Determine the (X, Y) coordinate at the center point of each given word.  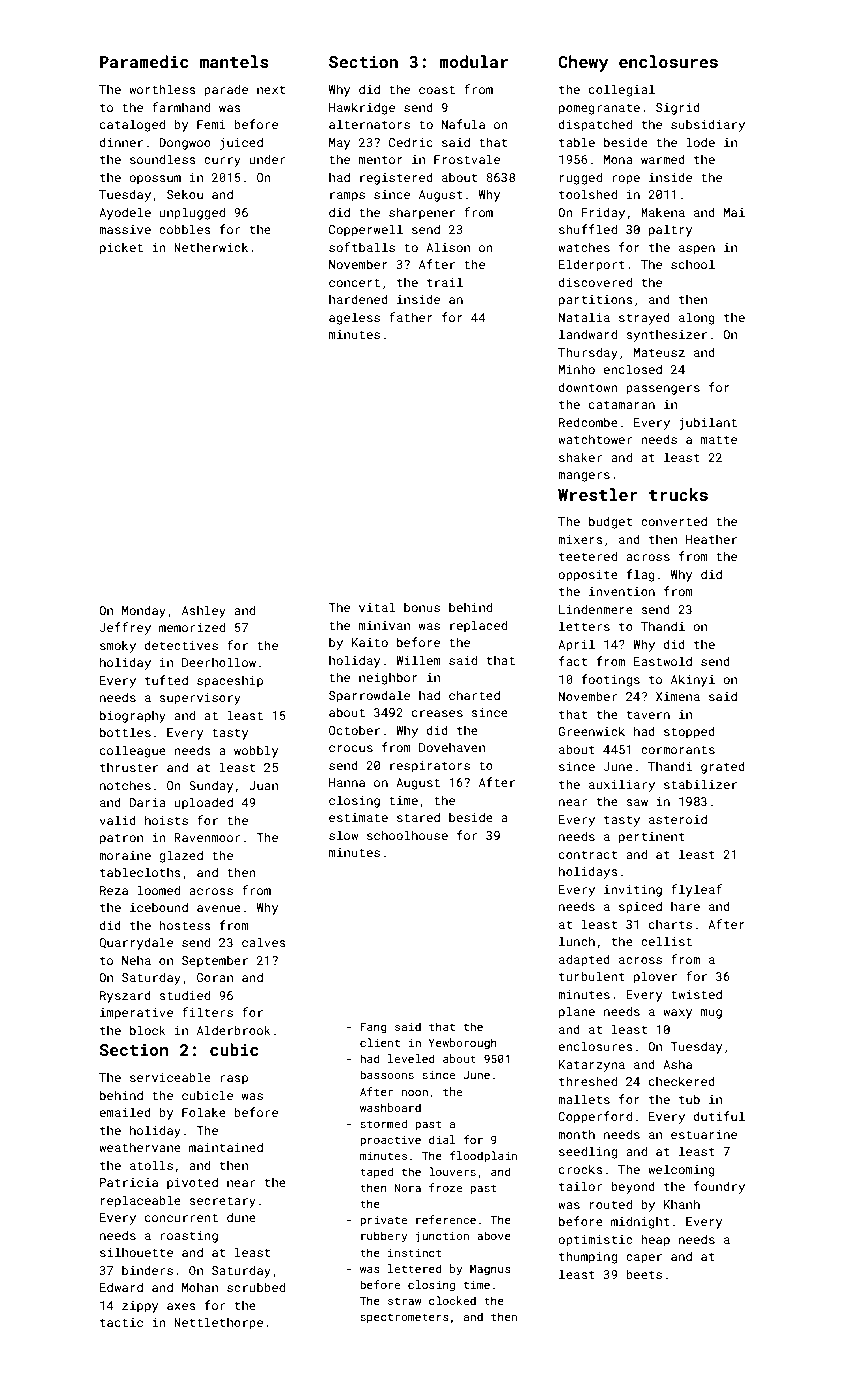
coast (437, 90)
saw (637, 802)
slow (343, 835)
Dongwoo (185, 144)
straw (405, 1301)
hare (685, 906)
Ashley (204, 611)
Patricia (129, 1182)
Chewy (583, 63)
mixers (580, 539)
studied (184, 995)
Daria (147, 802)
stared (418, 817)
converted (674, 521)
